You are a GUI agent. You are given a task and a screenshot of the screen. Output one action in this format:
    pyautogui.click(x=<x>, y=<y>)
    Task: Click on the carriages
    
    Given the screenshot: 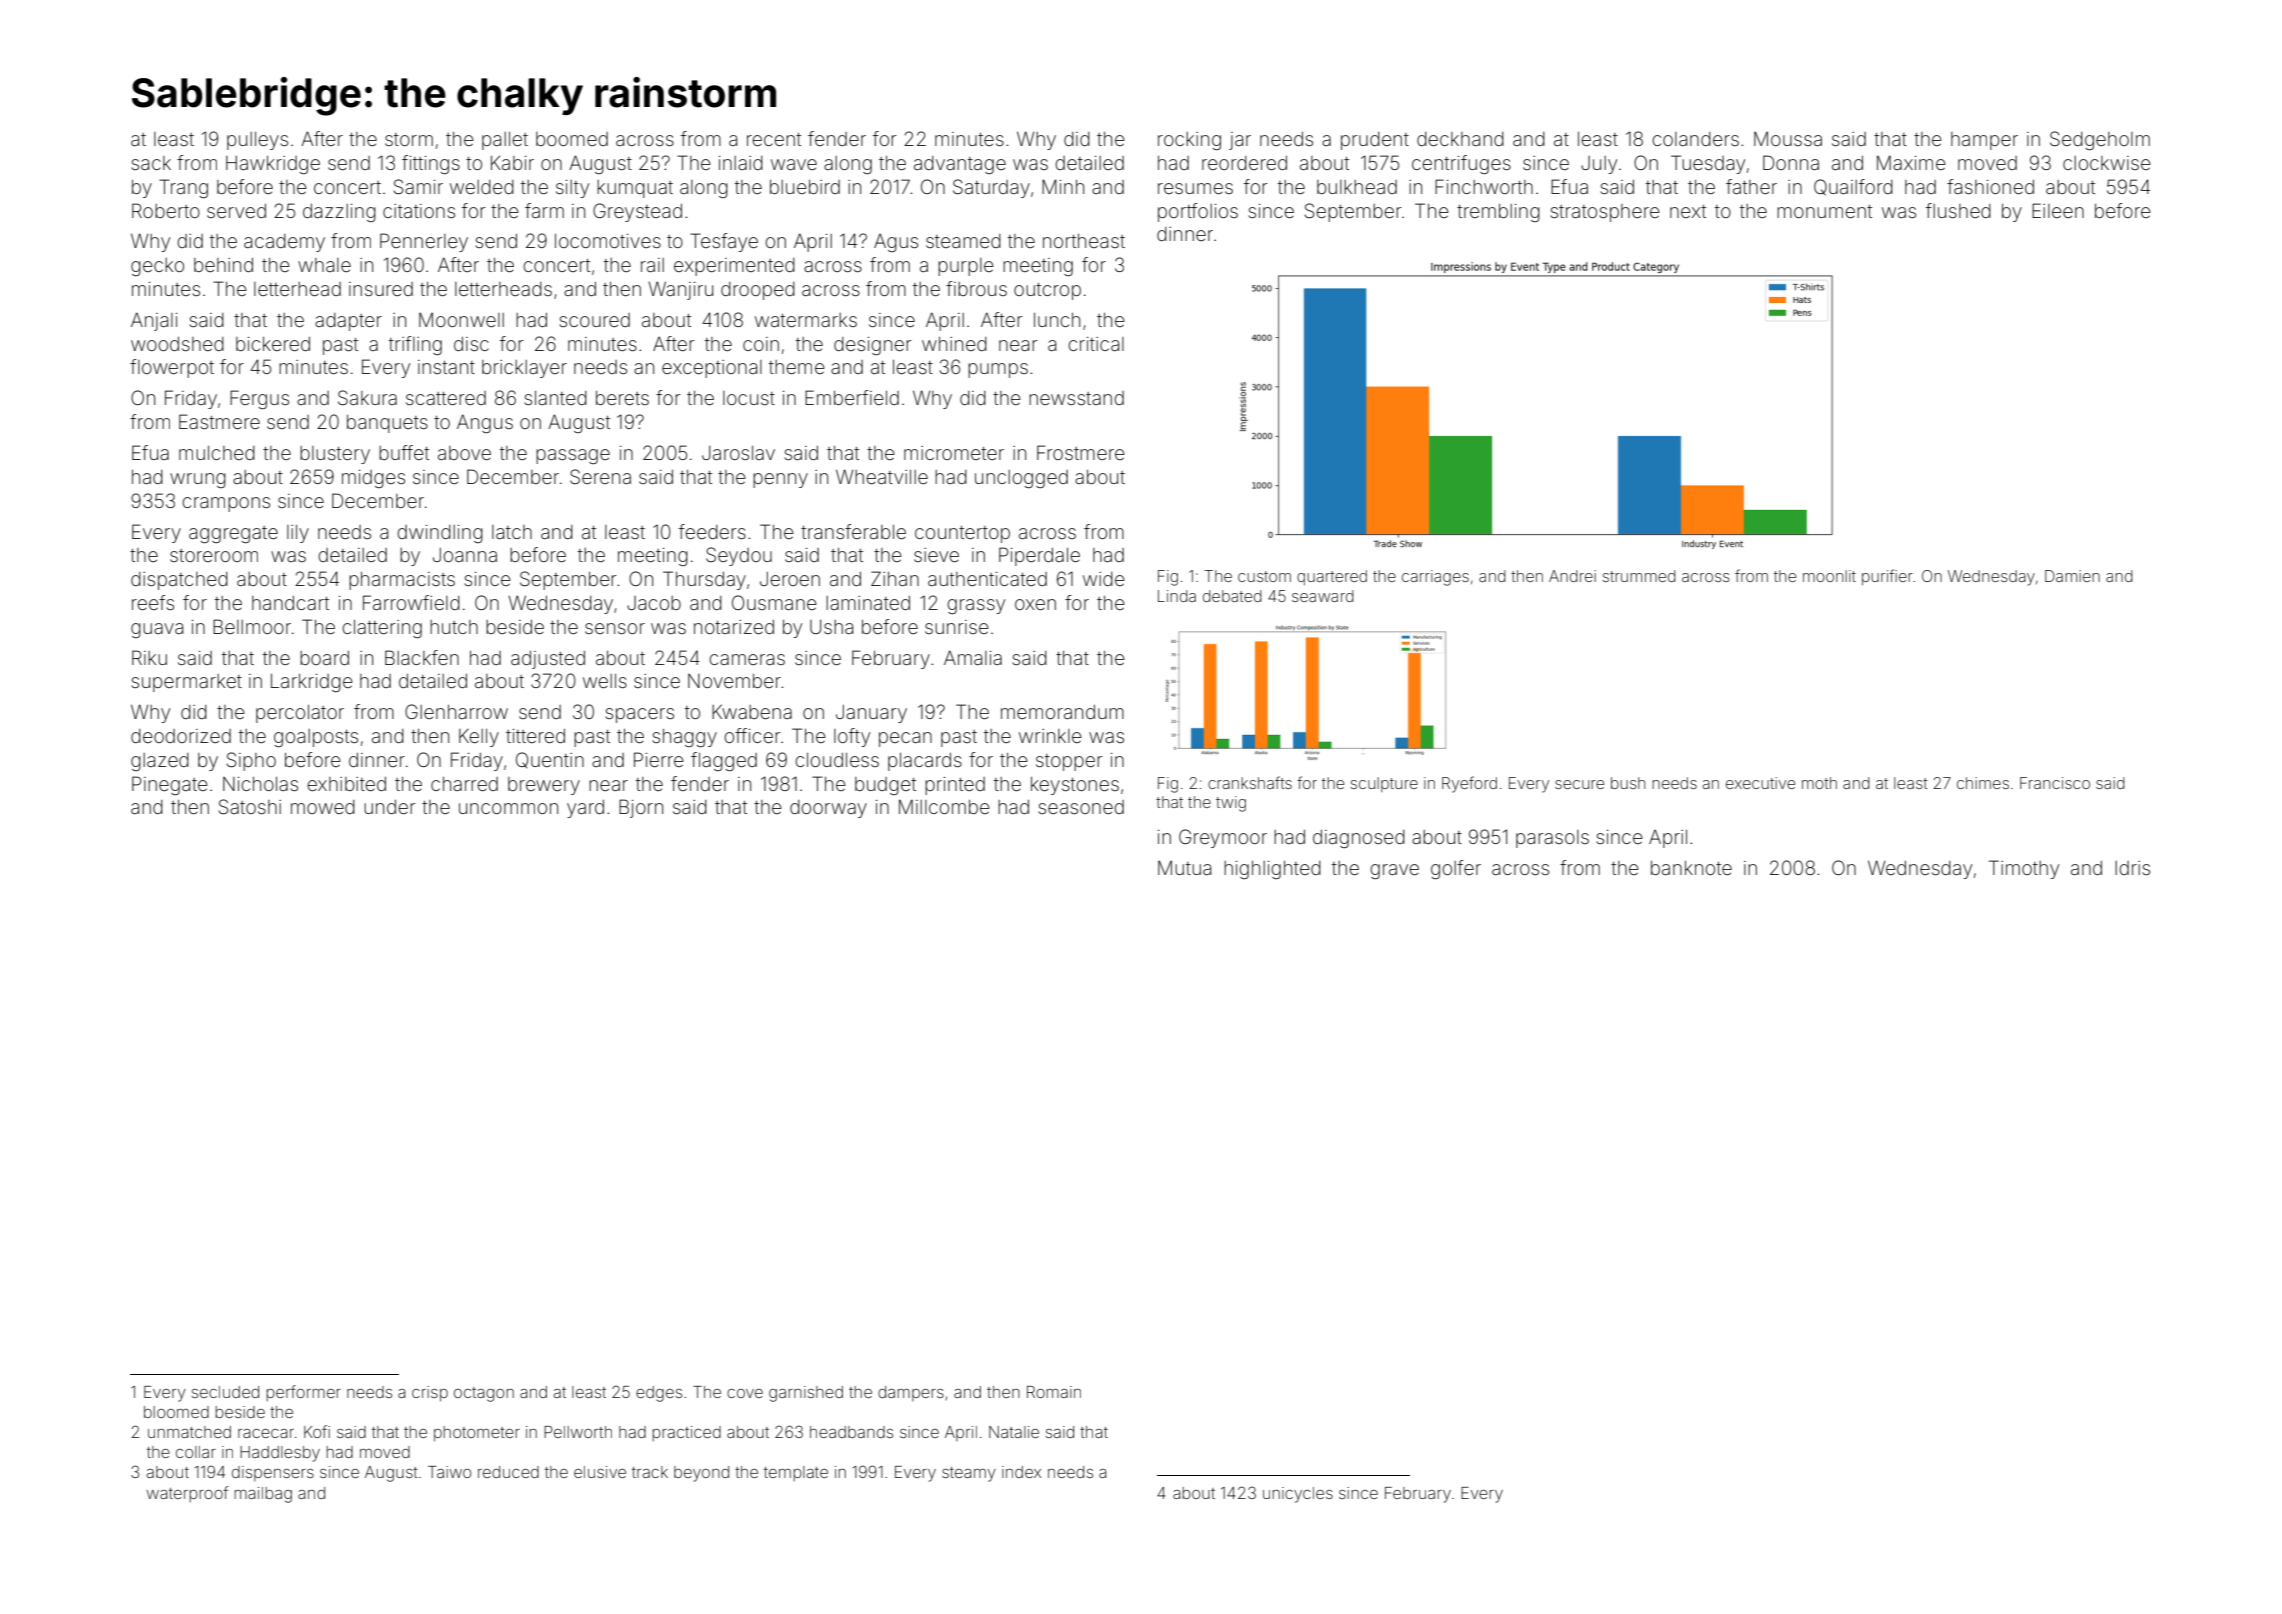 What is the action you would take?
    pyautogui.click(x=1435, y=578)
